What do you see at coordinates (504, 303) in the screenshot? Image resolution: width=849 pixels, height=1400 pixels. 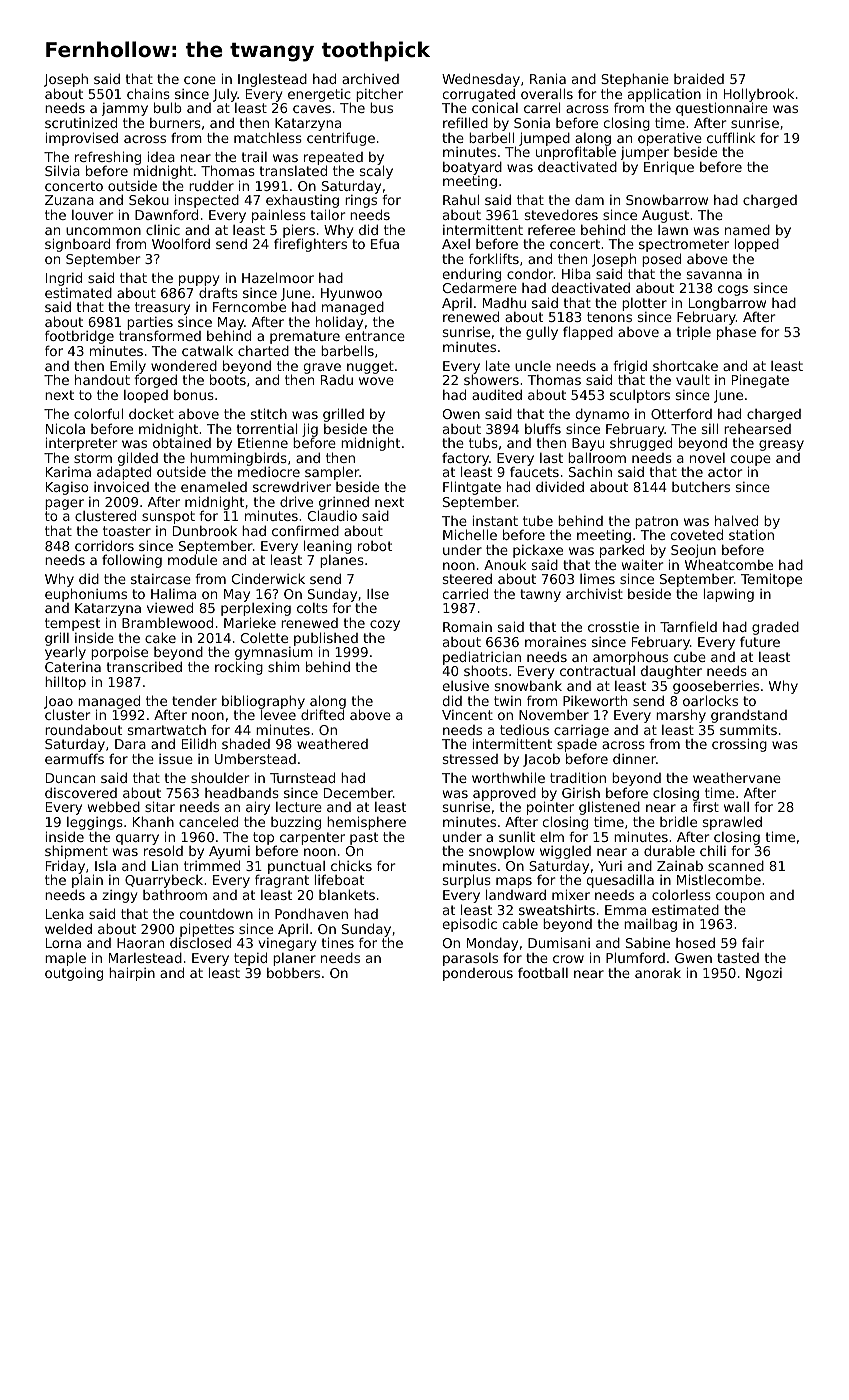 I see `Madhu` at bounding box center [504, 303].
